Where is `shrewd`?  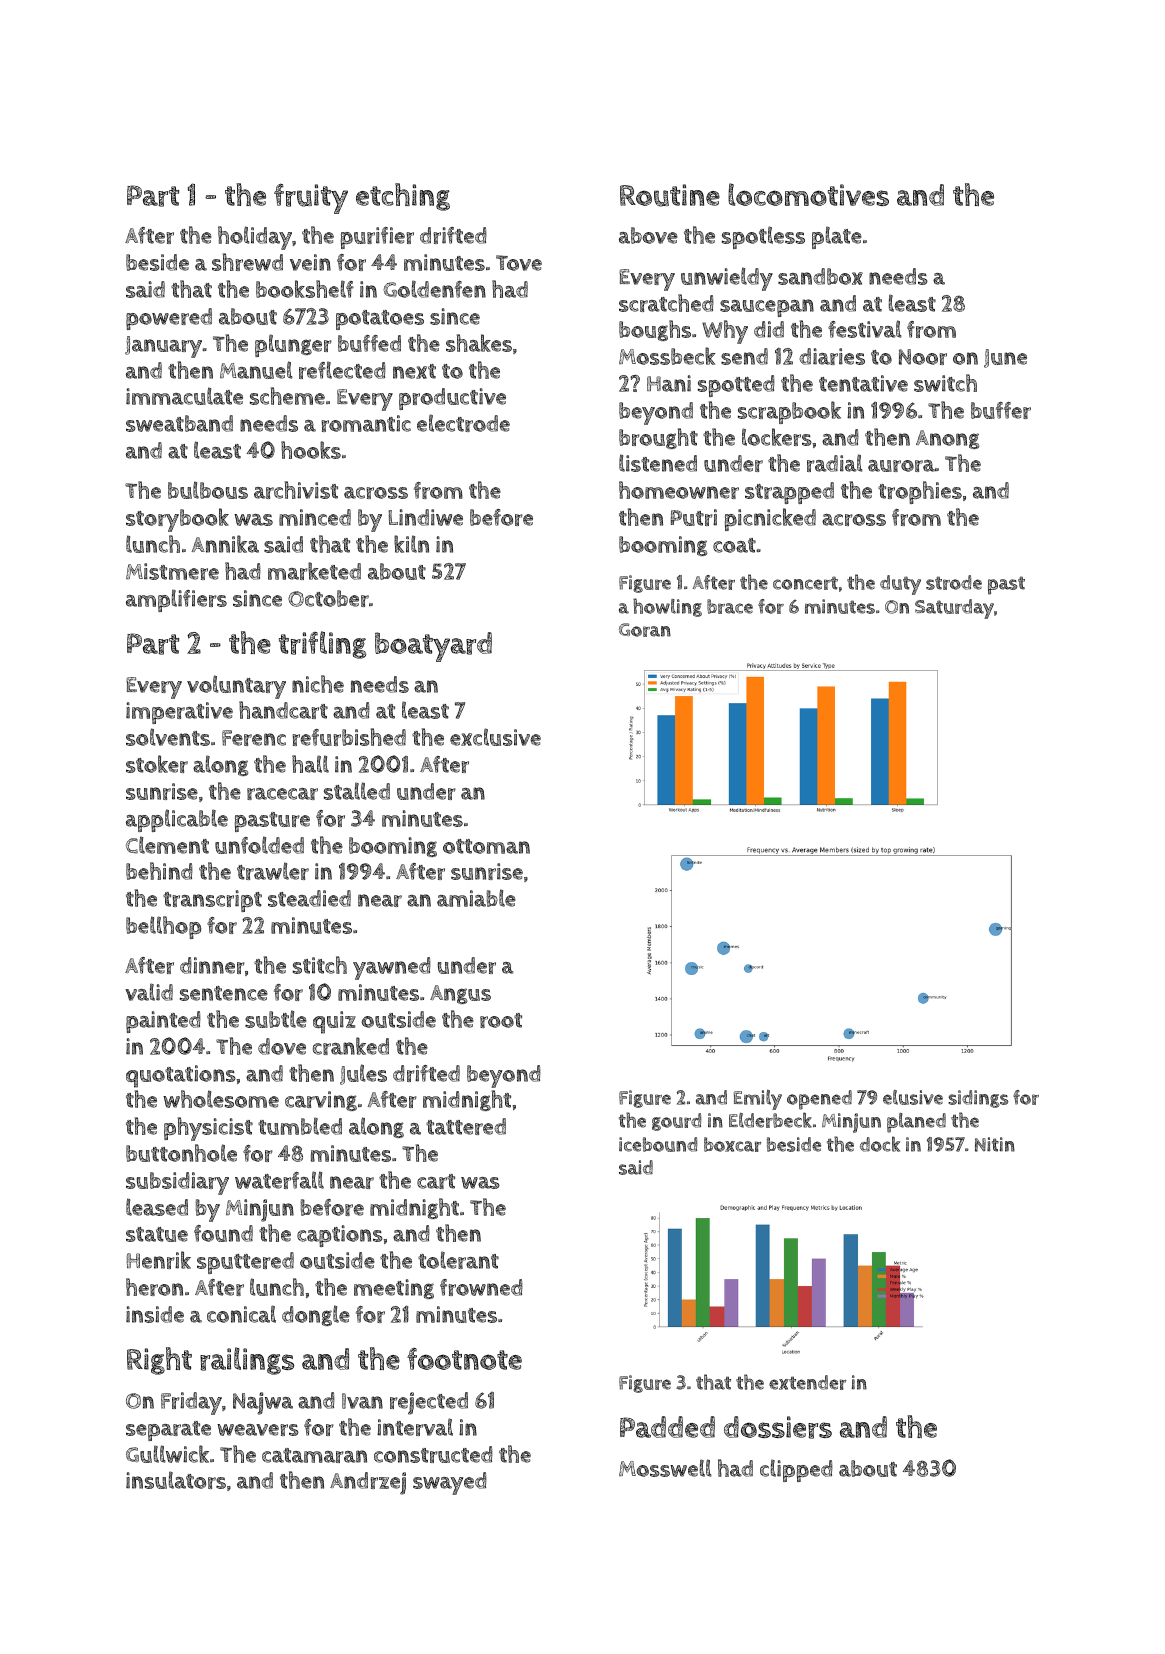 shrewd is located at coordinates (247, 262).
